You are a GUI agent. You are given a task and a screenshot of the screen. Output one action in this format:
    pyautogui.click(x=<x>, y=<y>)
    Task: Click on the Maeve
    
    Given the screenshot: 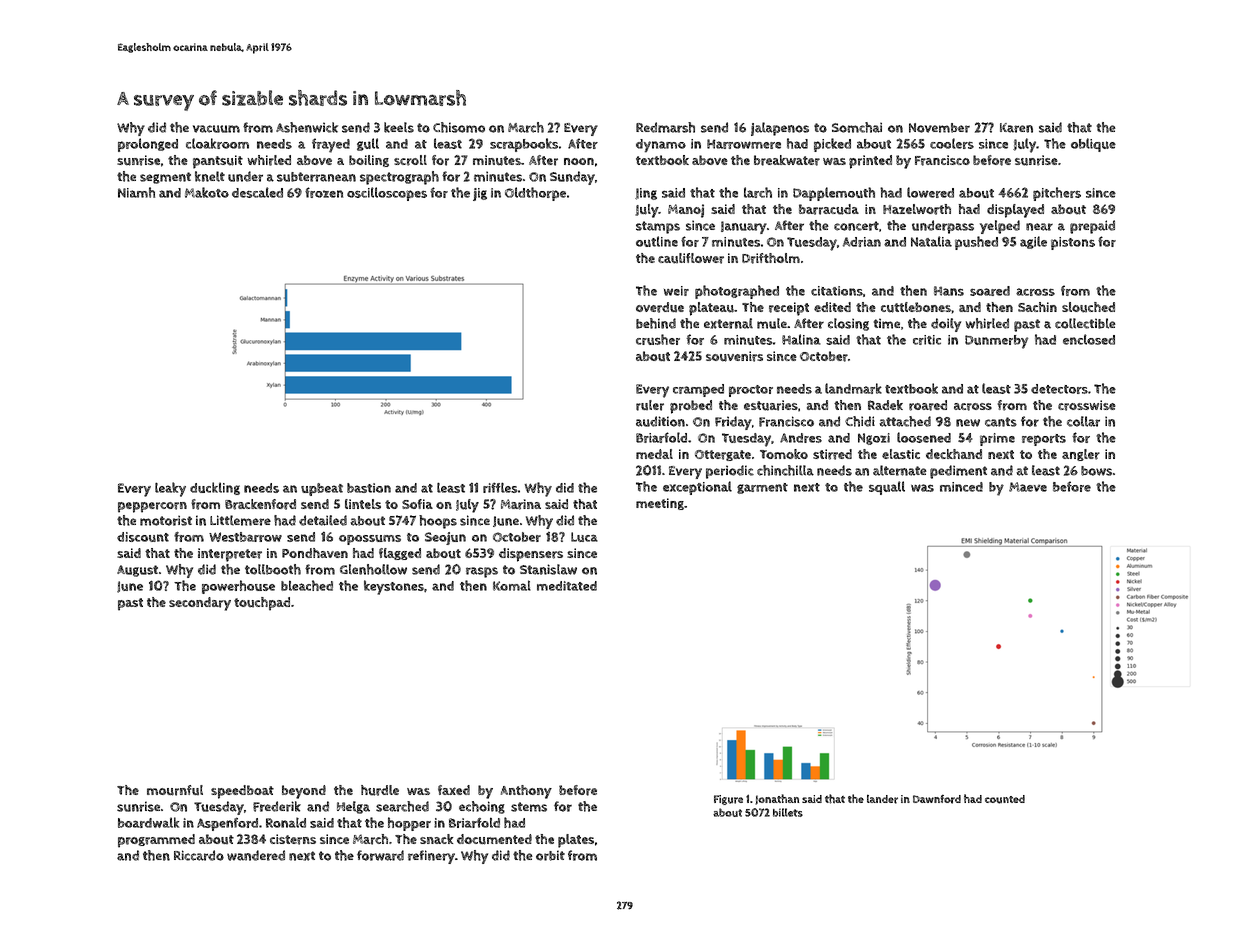 What is the action you would take?
    pyautogui.click(x=1028, y=487)
